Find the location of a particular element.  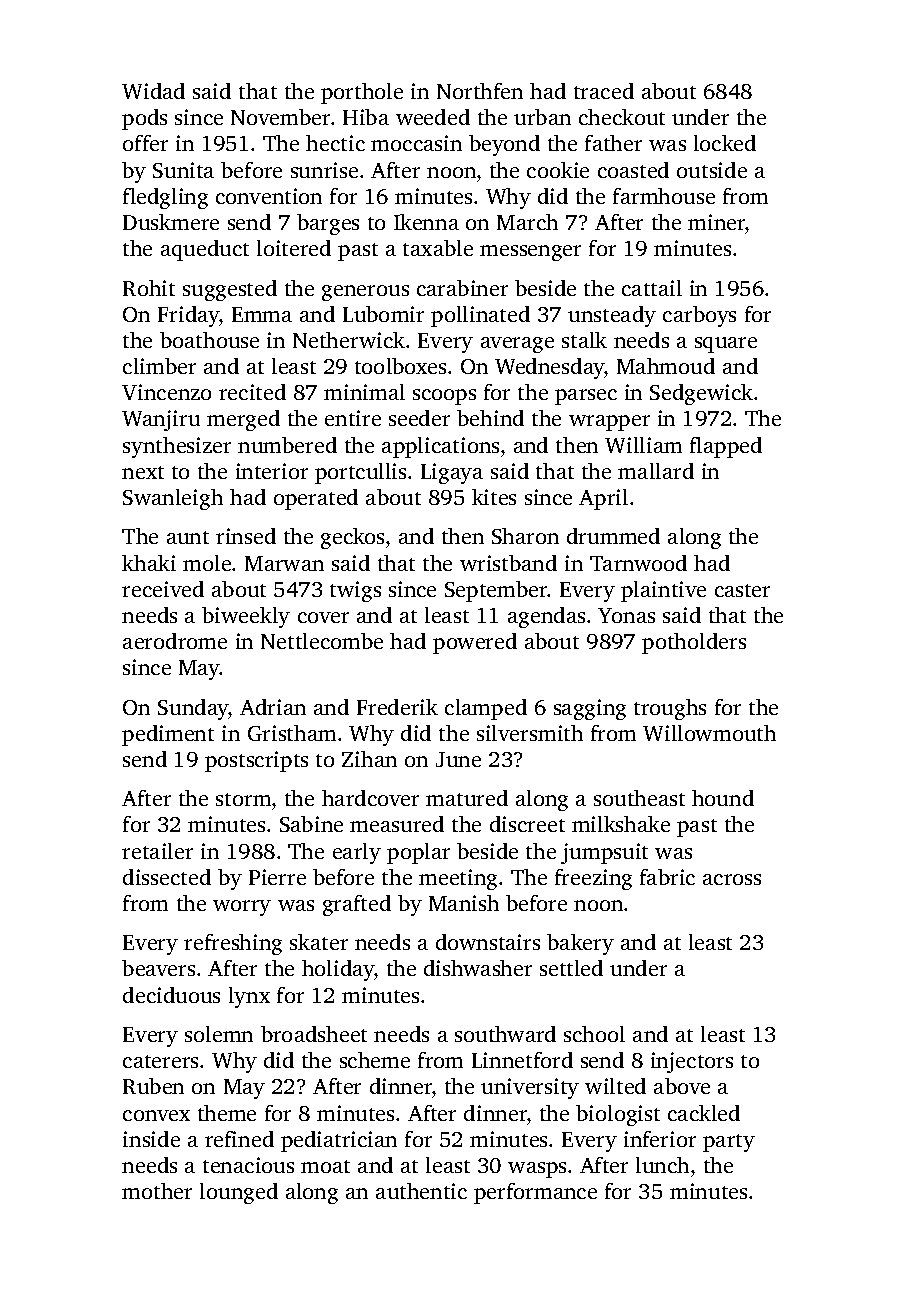

biweekly is located at coordinates (246, 617).
